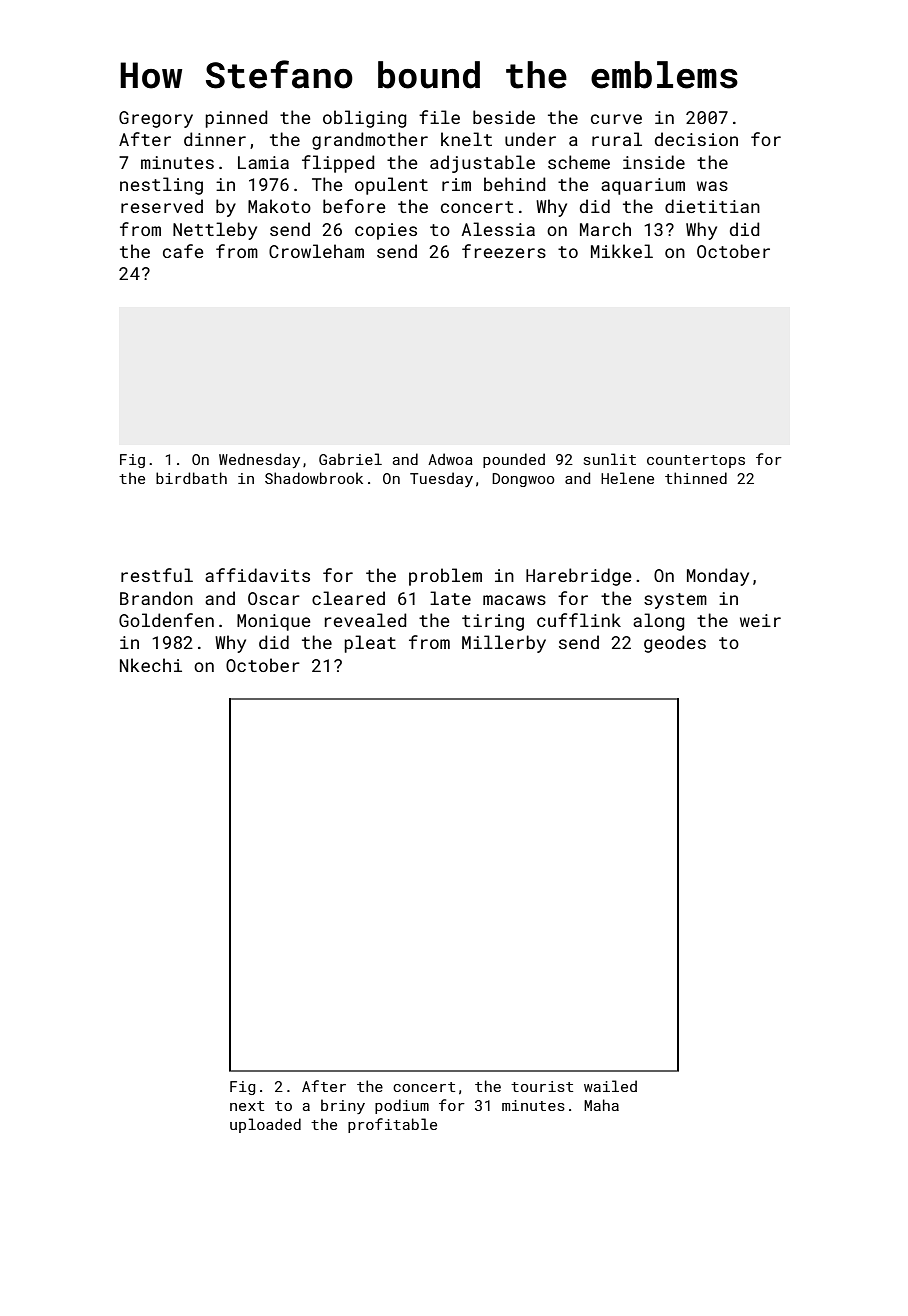 This screenshot has width=908, height=1316. I want to click on file, so click(439, 117).
